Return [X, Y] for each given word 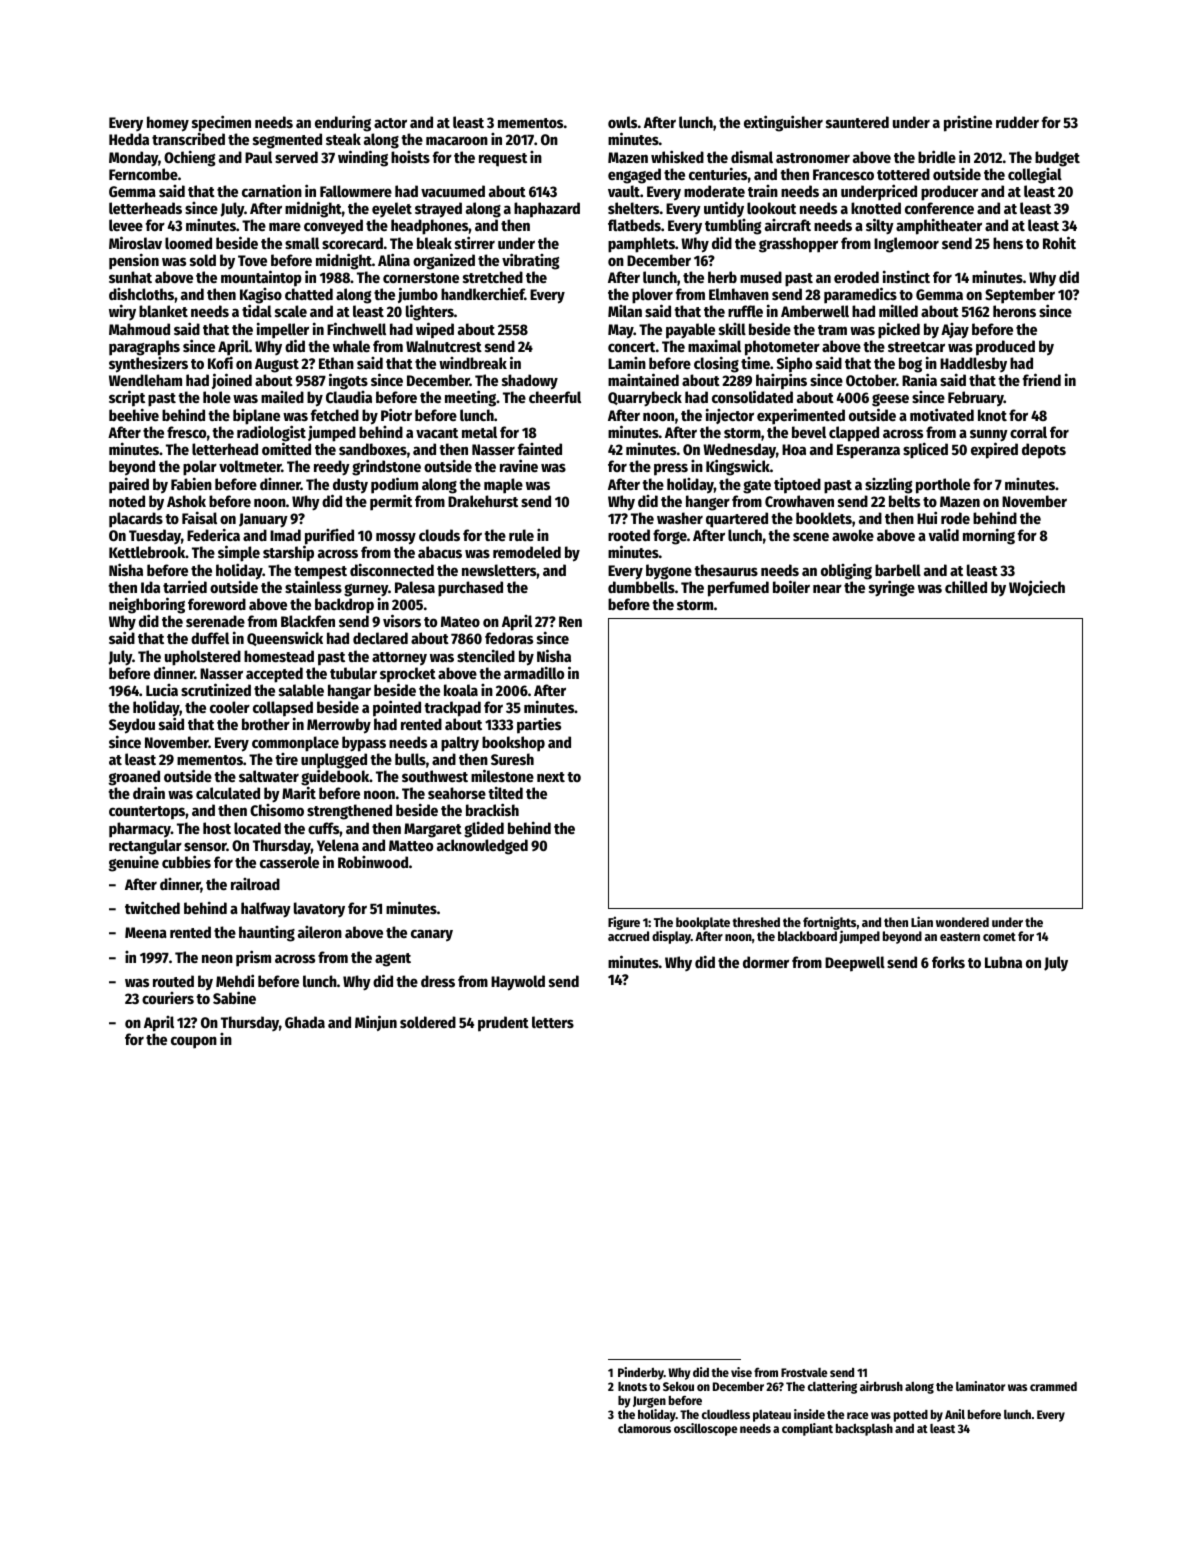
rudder [1017, 122]
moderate [714, 191]
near [827, 588]
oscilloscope [705, 1429]
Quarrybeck [645, 399]
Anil [955, 1414]
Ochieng [190, 158]
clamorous [644, 1428]
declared [380, 638]
